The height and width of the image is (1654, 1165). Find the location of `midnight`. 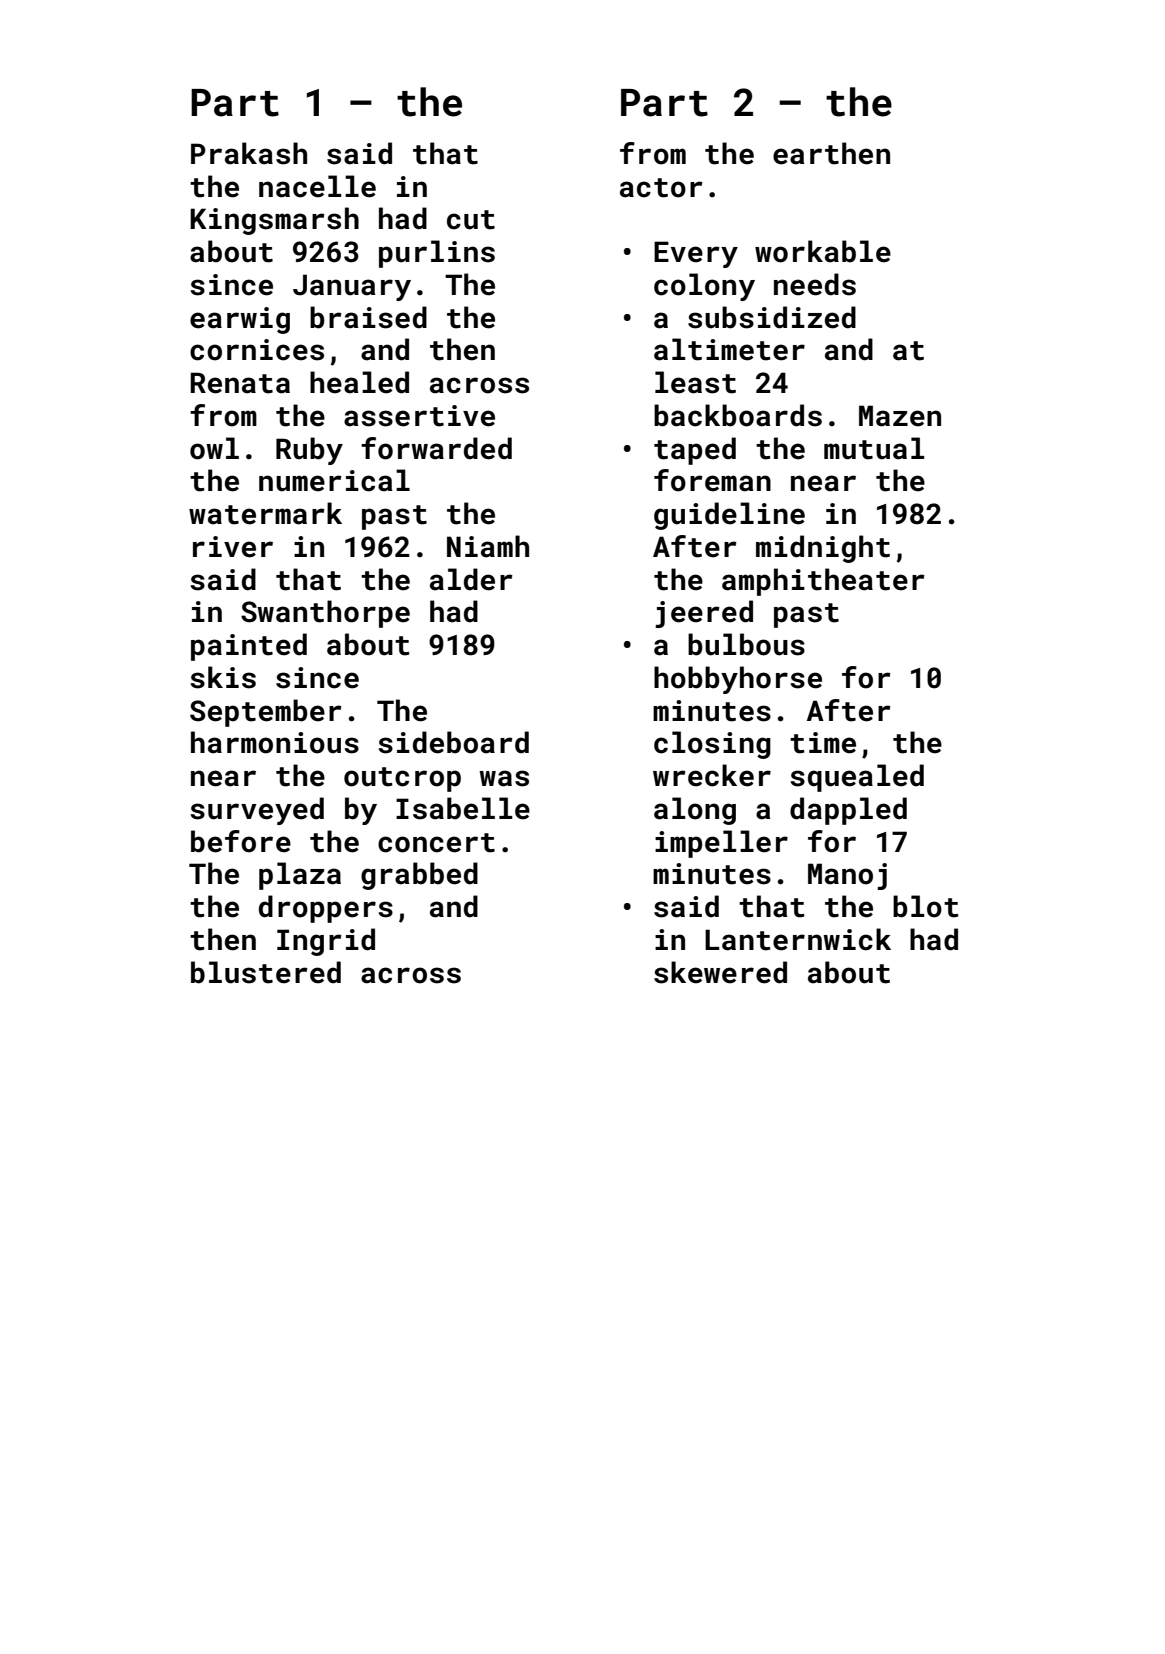

midnight is located at coordinates (823, 549).
